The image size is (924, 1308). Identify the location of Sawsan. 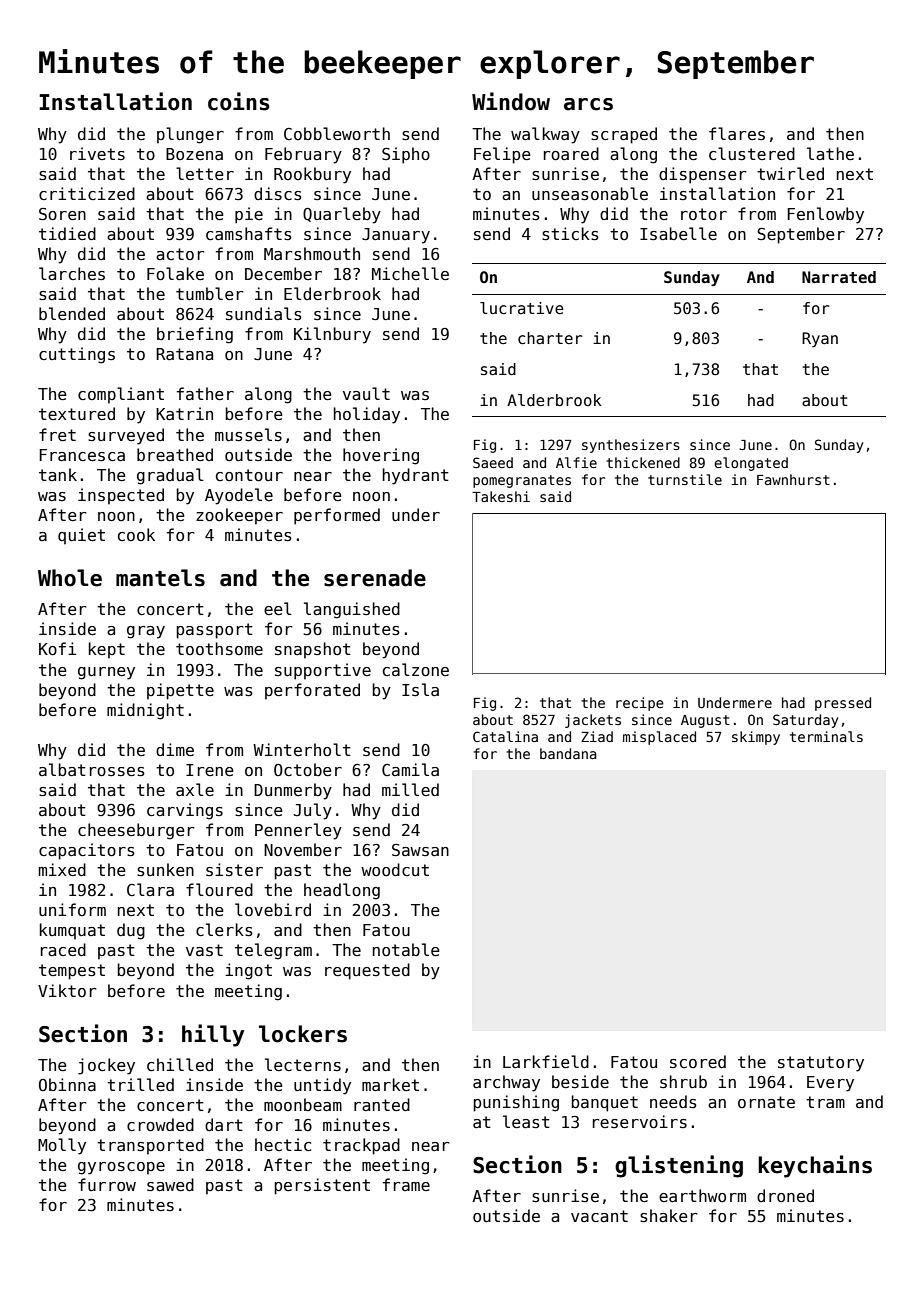
(420, 850).
